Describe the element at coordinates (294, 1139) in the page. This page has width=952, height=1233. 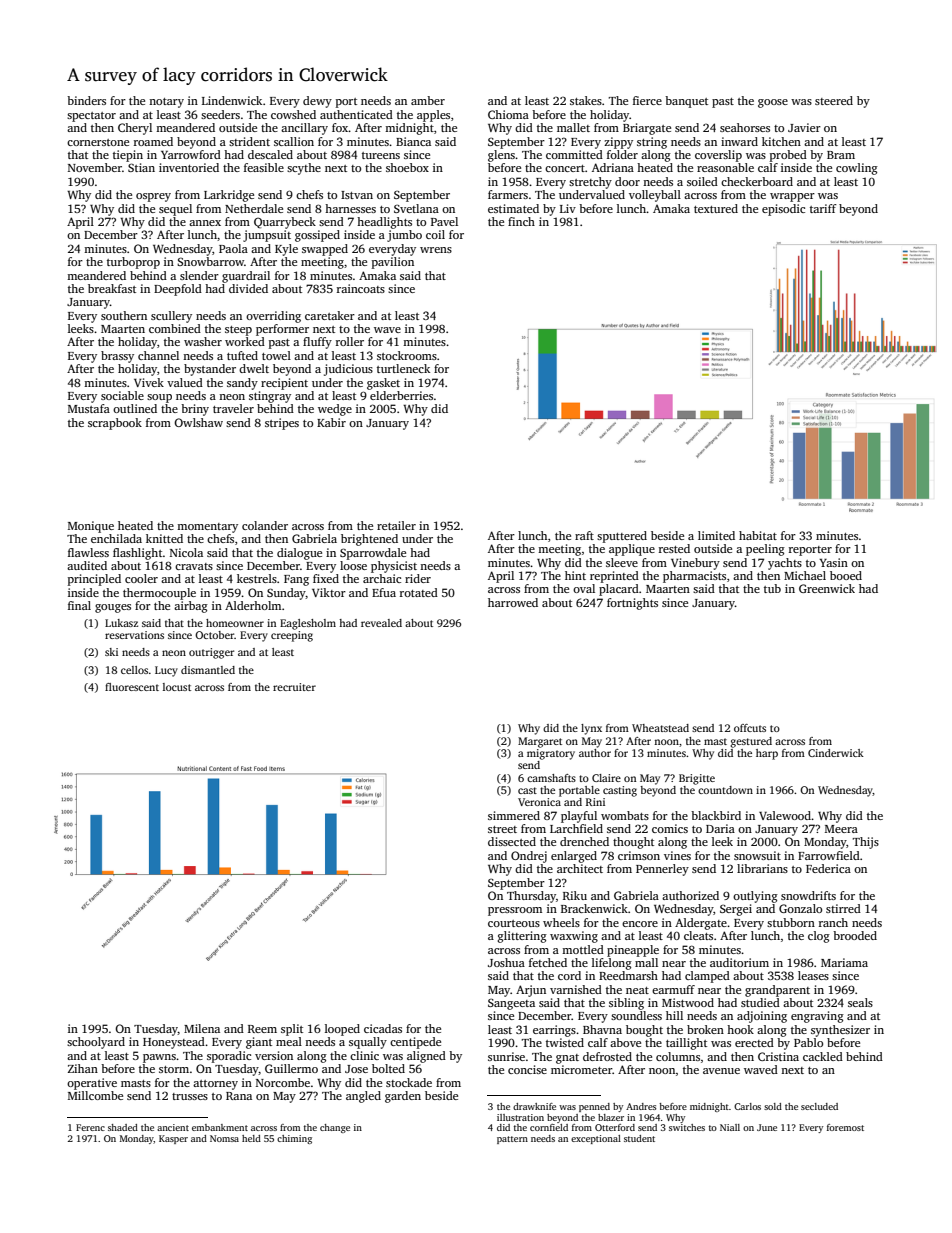
I see `chiming` at that location.
